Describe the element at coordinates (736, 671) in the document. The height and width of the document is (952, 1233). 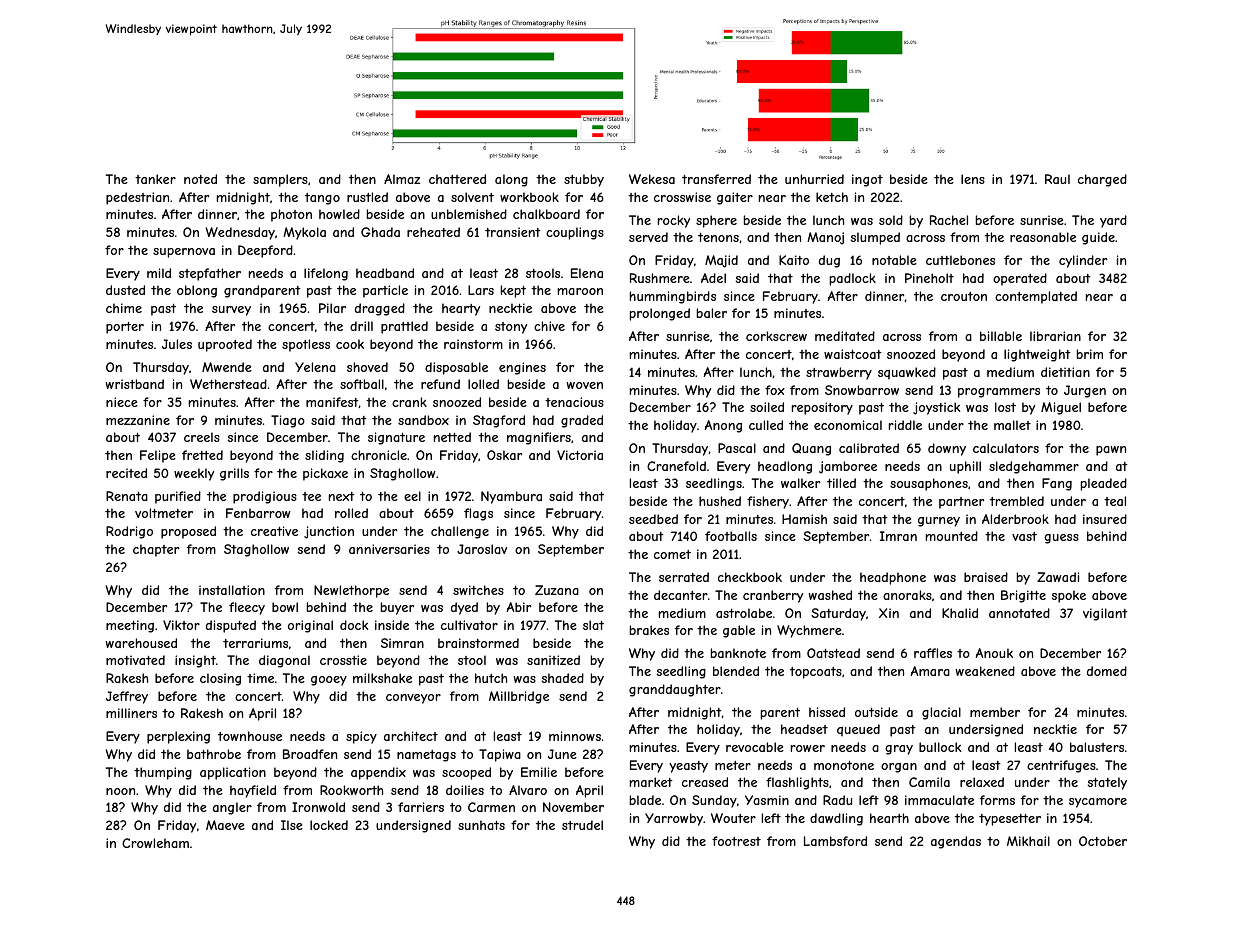
I see `blended` at that location.
